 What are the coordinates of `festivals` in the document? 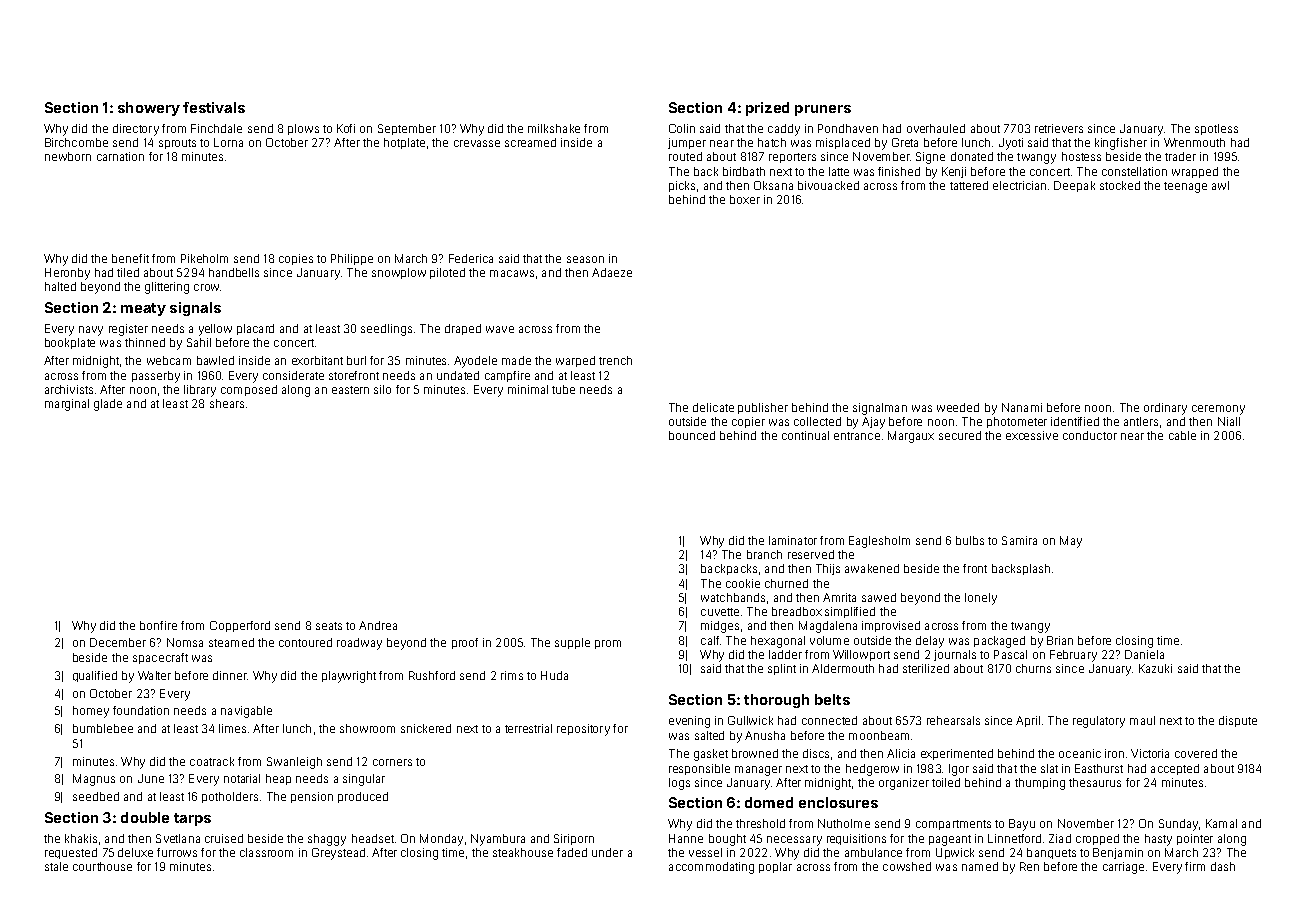 It's located at (214, 107).
